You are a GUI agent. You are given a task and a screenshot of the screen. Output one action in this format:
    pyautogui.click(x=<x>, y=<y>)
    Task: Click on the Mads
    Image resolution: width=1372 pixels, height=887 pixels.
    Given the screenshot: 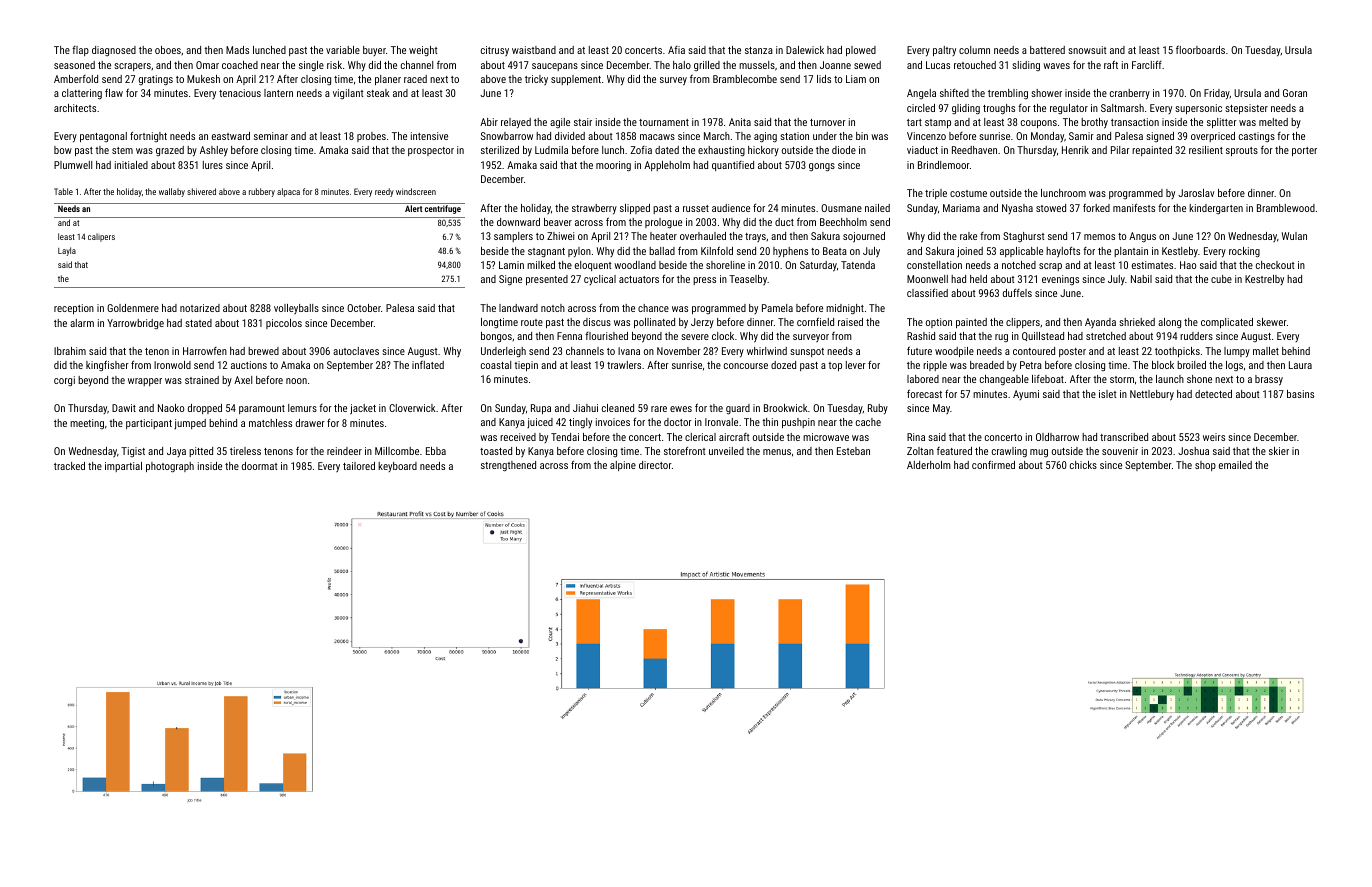 What is the action you would take?
    pyautogui.click(x=237, y=50)
